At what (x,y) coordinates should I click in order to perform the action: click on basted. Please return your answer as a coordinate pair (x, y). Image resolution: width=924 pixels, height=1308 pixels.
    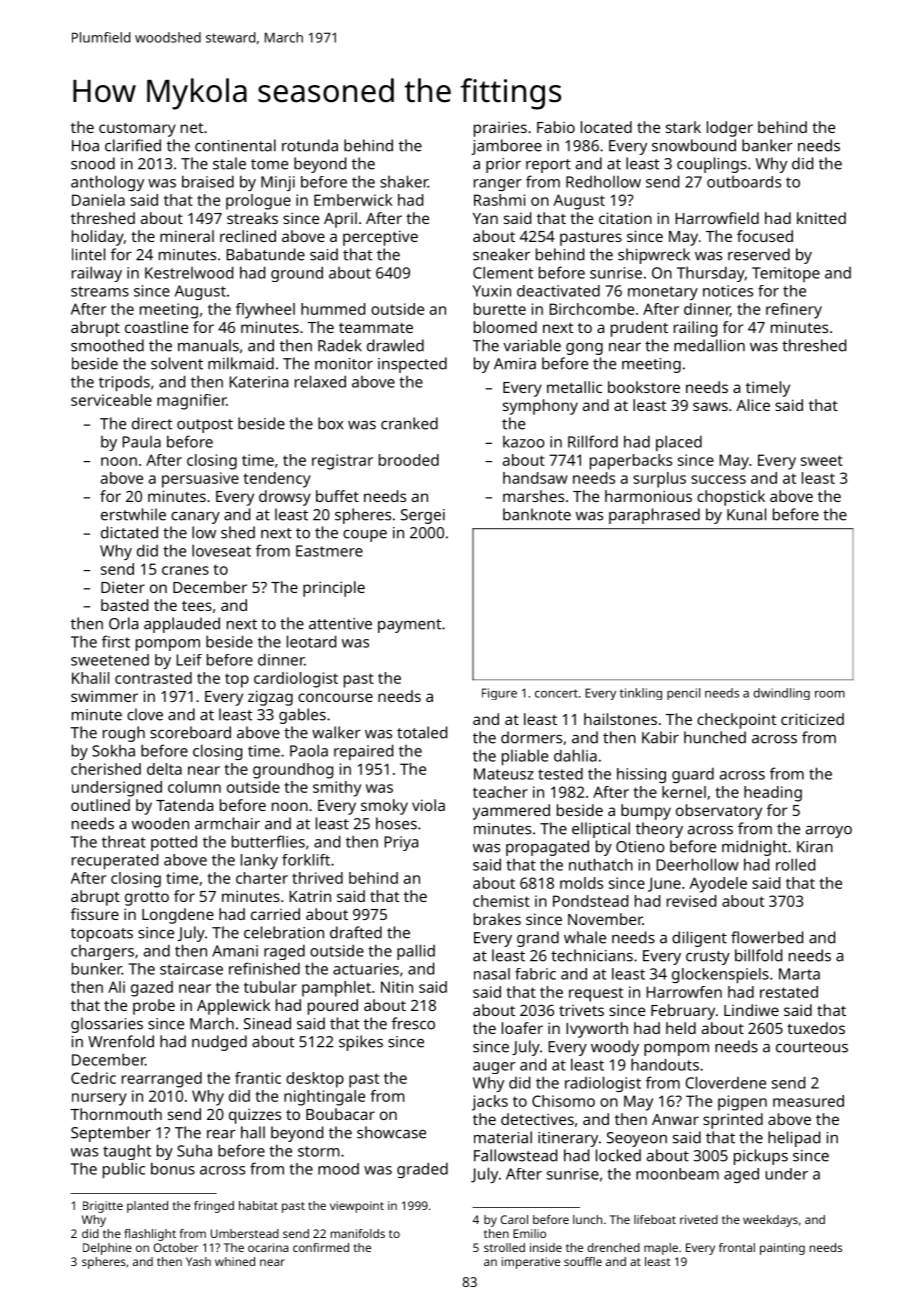
    Looking at the image, I should click on (124, 605).
